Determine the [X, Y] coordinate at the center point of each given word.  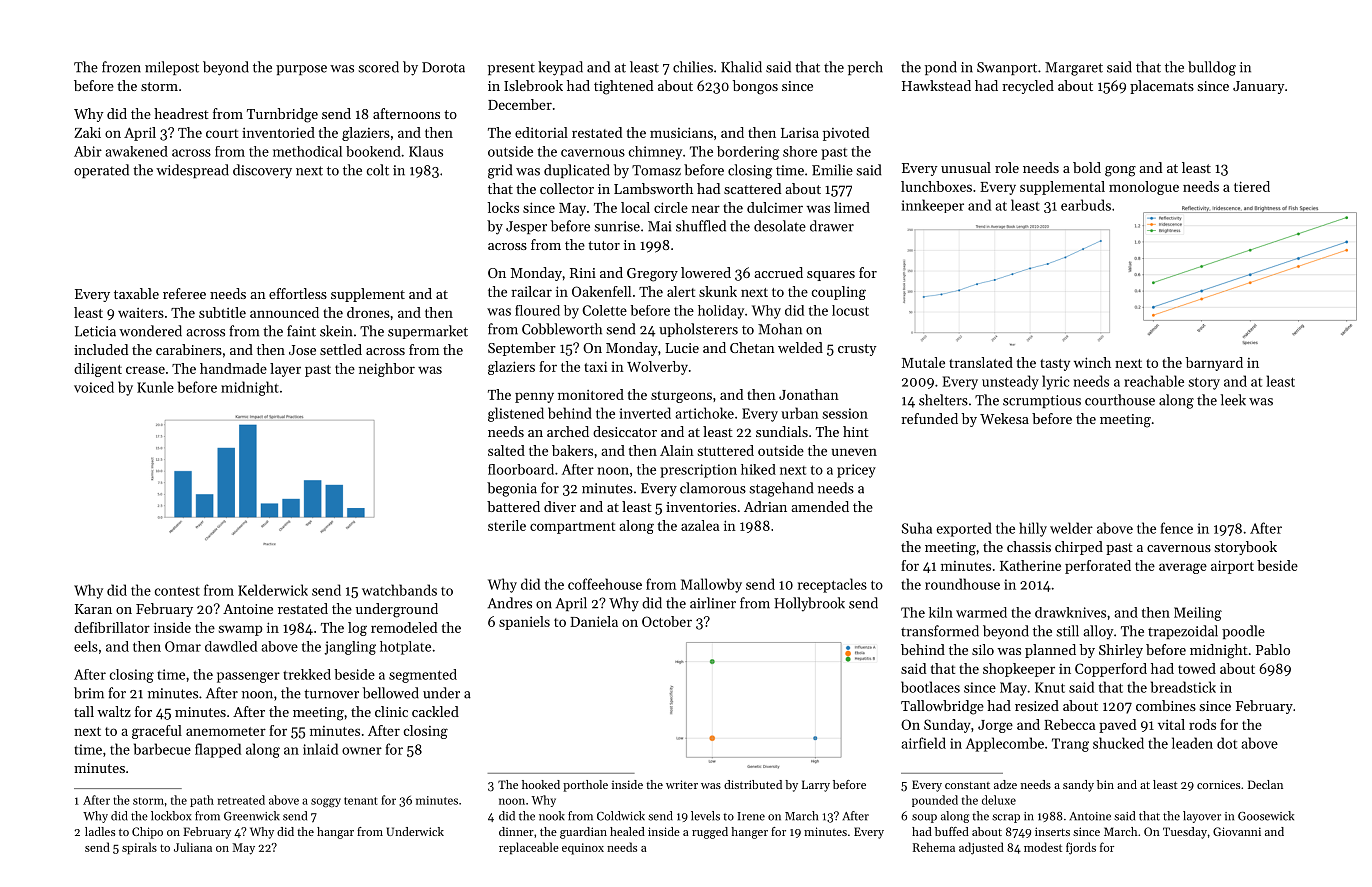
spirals [139, 848]
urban [799, 413]
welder [1071, 528]
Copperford [1111, 670]
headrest [181, 113]
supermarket [428, 332]
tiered [1252, 186]
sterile [507, 525]
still [1067, 631]
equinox [583, 849]
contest [177, 591]
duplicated [577, 171]
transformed [940, 631]
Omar [183, 646]
